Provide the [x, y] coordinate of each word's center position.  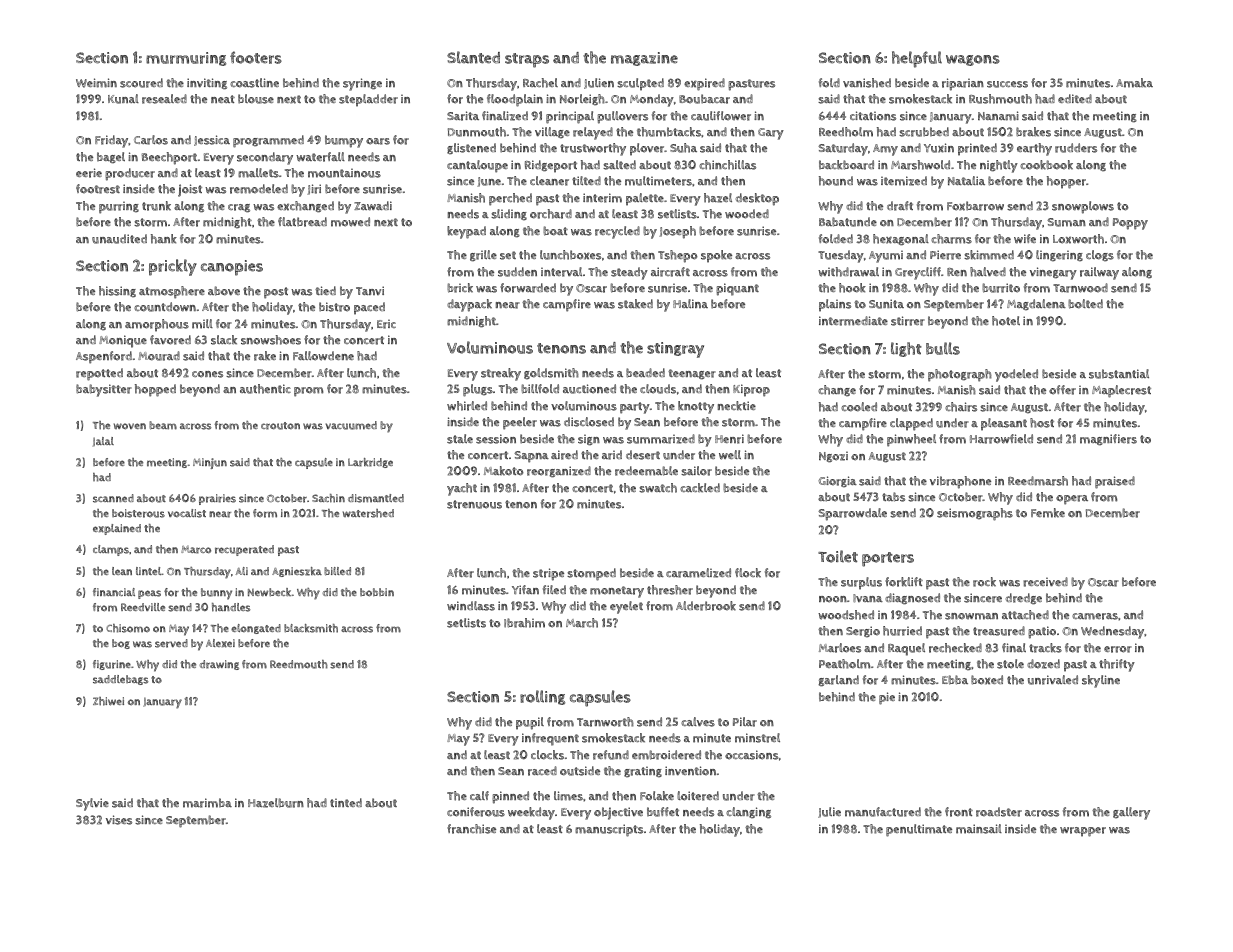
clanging [748, 812]
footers [256, 57]
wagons [973, 60]
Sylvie [92, 804]
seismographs [975, 514]
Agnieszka [297, 572]
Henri [729, 439]
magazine [644, 59]
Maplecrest [1121, 391]
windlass [471, 606]
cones [207, 374]
